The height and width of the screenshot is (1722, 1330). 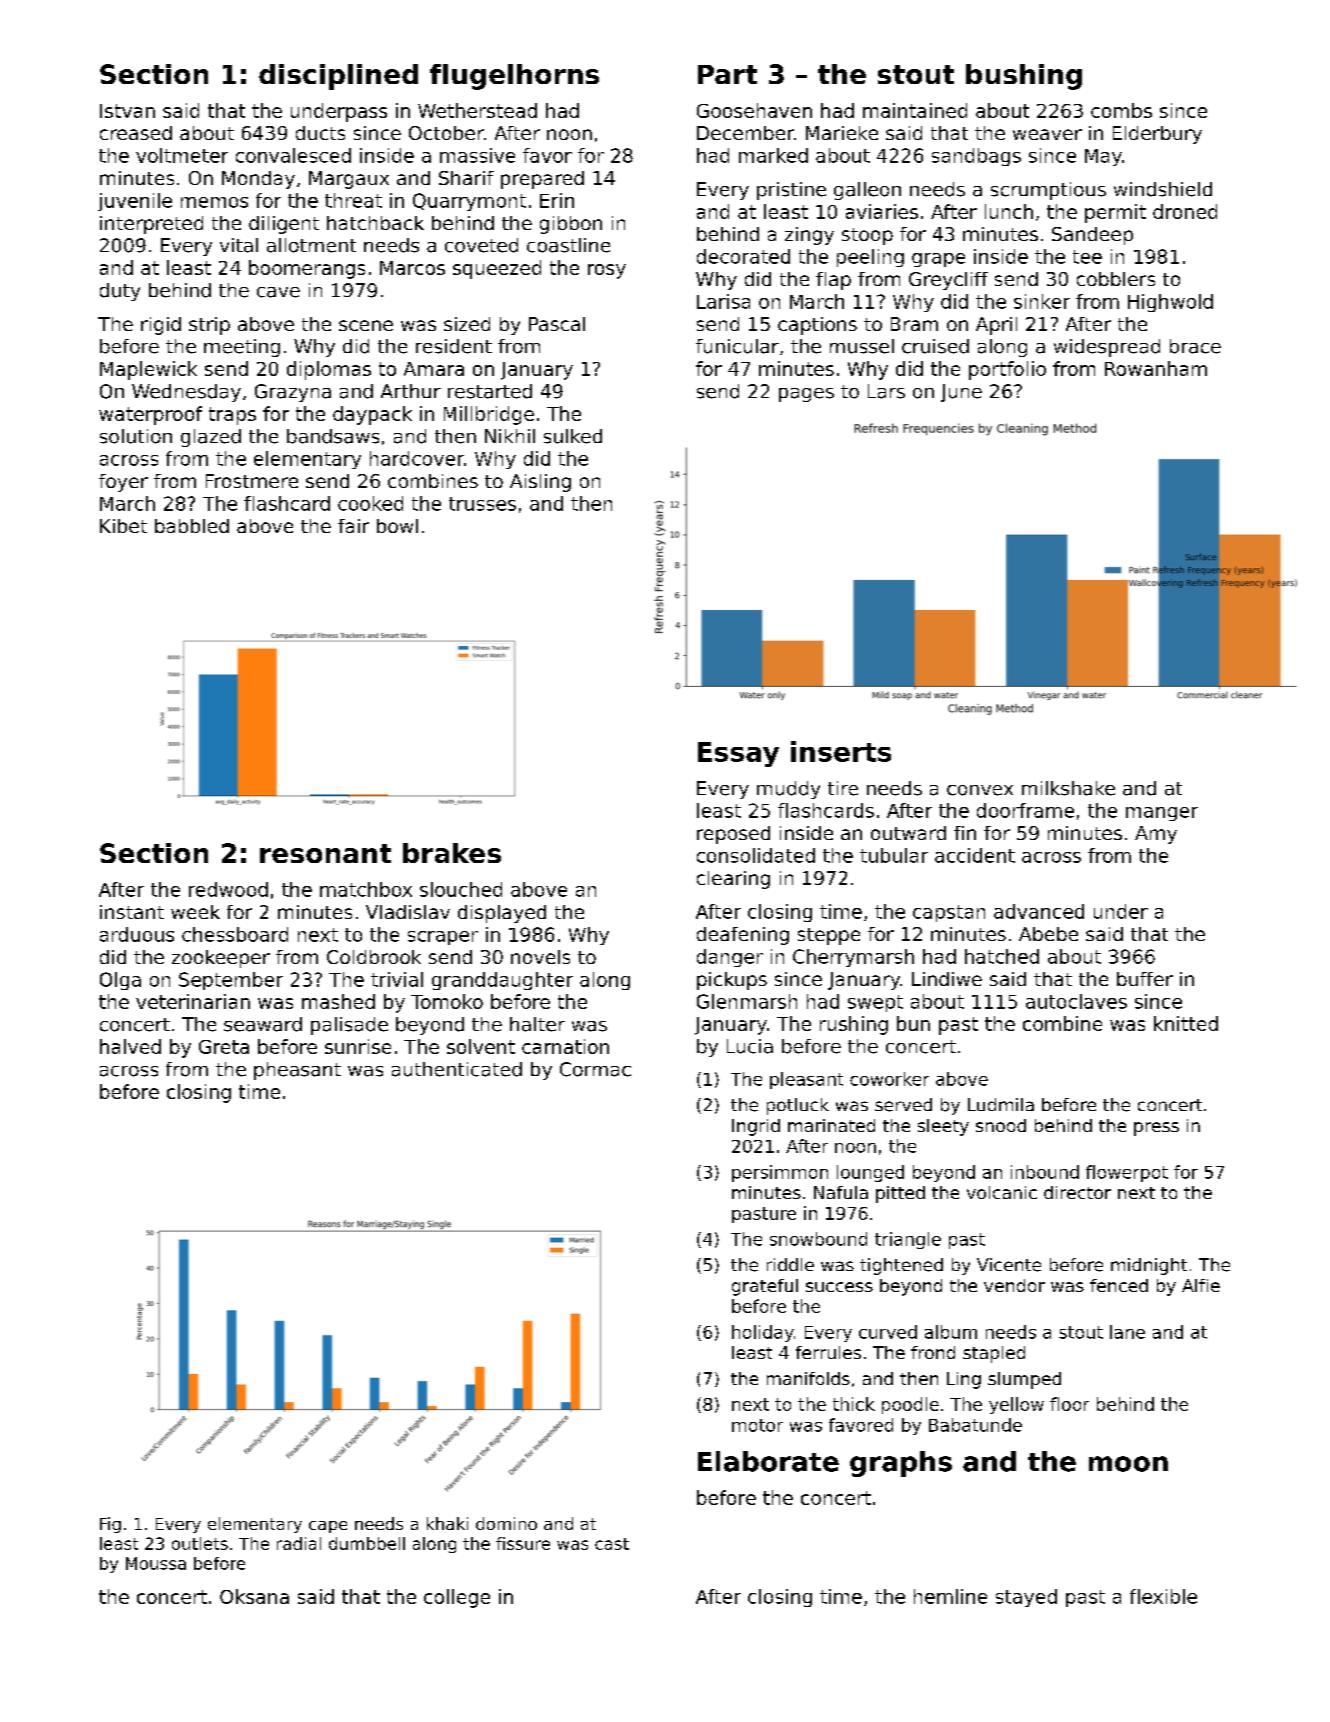 What do you see at coordinates (975, 855) in the screenshot?
I see `accident` at bounding box center [975, 855].
